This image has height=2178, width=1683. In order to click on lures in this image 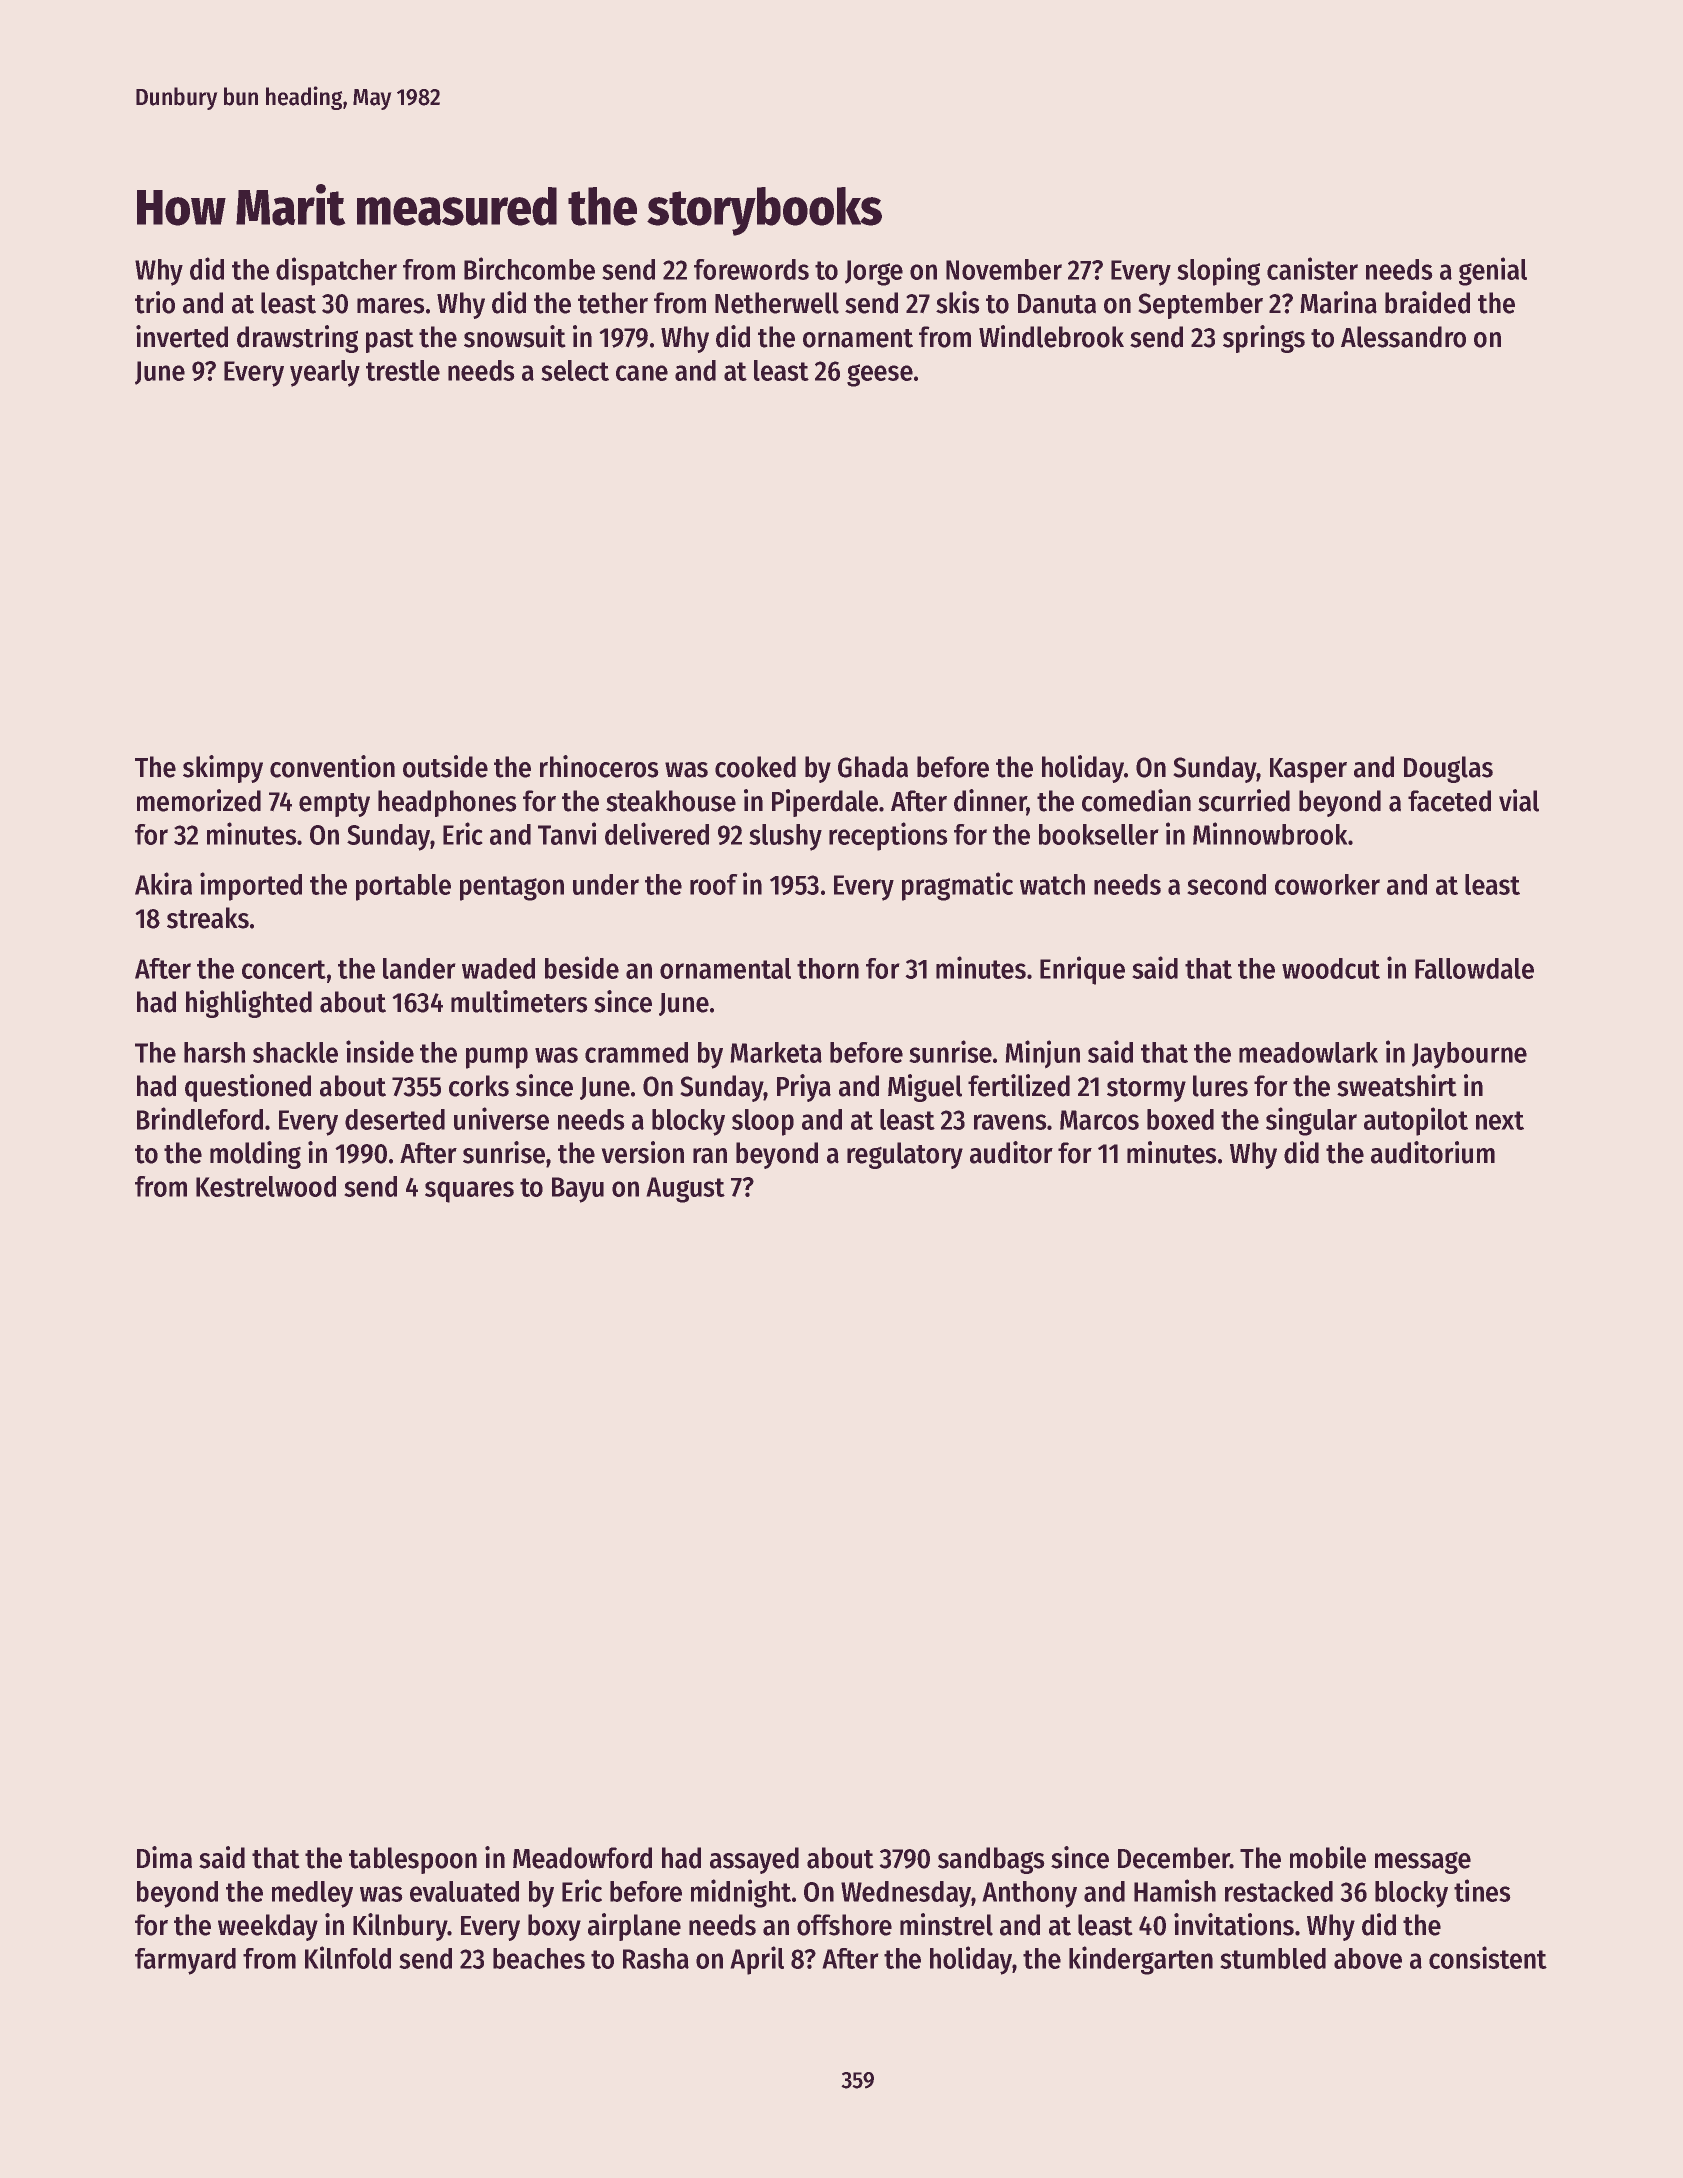, I will do `click(1220, 1086)`.
